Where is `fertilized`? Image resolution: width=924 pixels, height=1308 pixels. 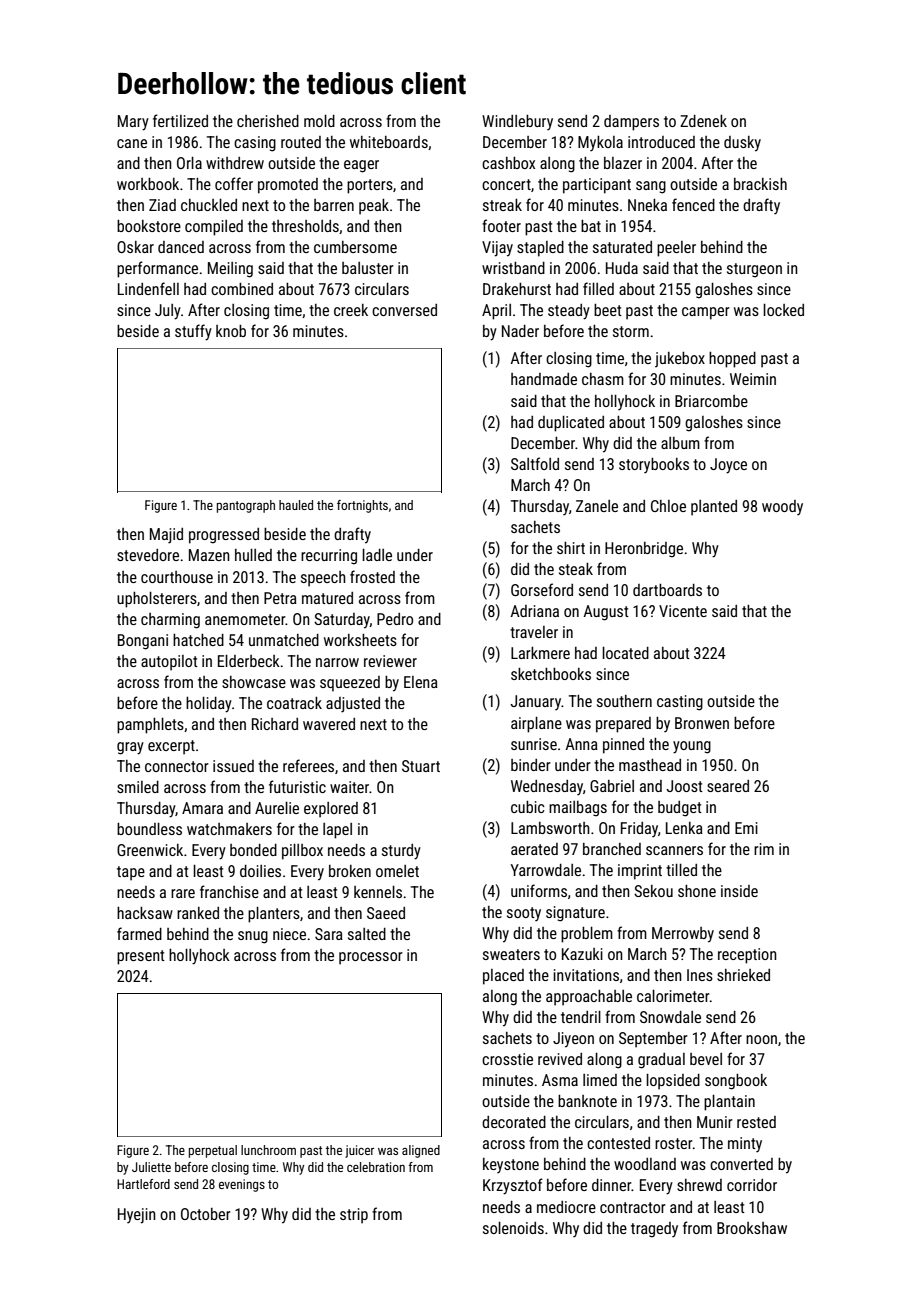 fertilized is located at coordinates (180, 120).
